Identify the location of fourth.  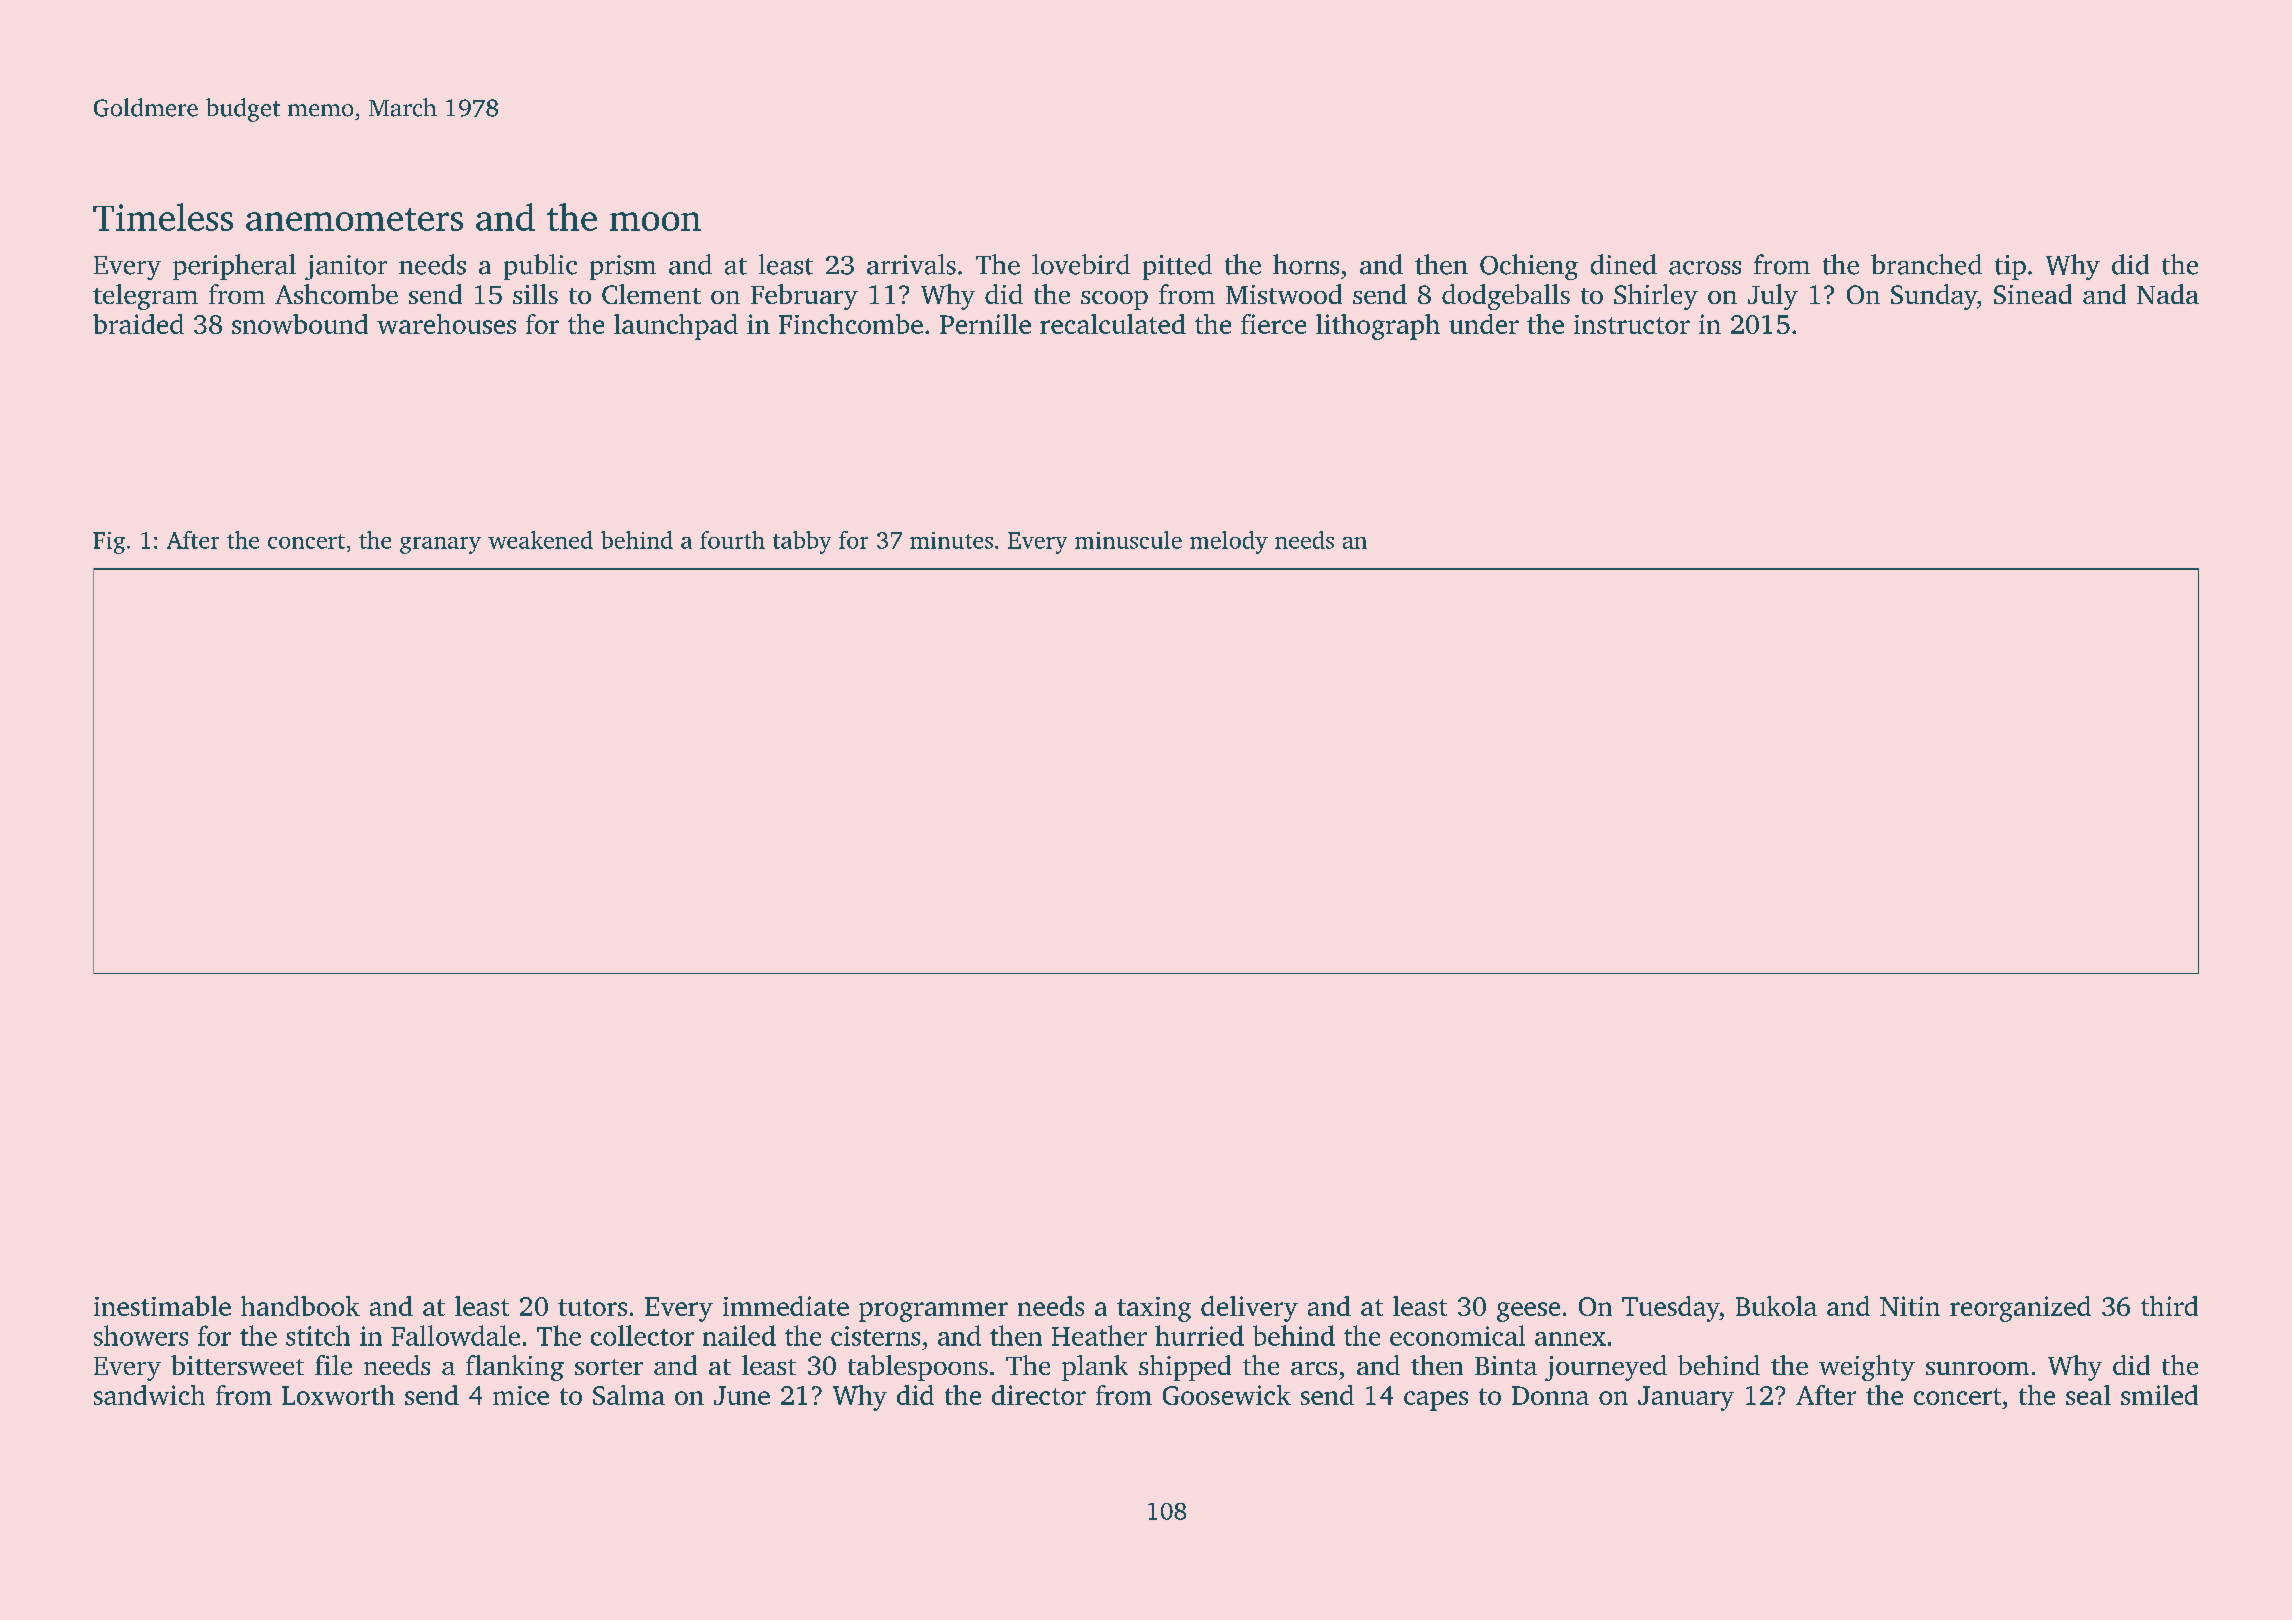
(732, 540).
